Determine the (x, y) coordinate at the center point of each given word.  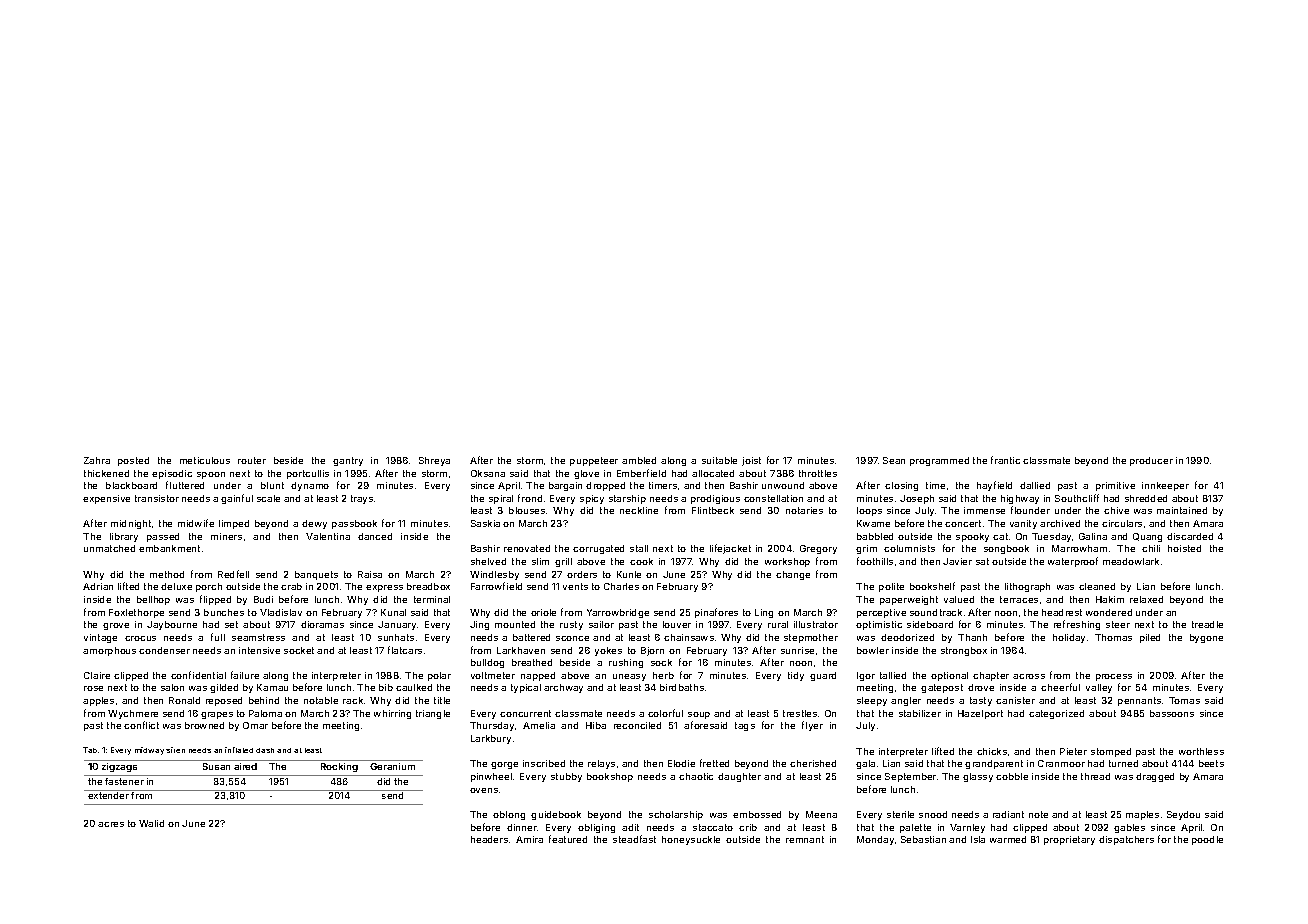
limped (234, 524)
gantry (348, 461)
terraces (1019, 599)
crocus (140, 638)
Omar (255, 725)
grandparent (994, 764)
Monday (875, 840)
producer (1151, 461)
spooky (972, 537)
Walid (151, 823)
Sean (894, 460)
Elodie (681, 763)
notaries (804, 510)
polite (891, 587)
